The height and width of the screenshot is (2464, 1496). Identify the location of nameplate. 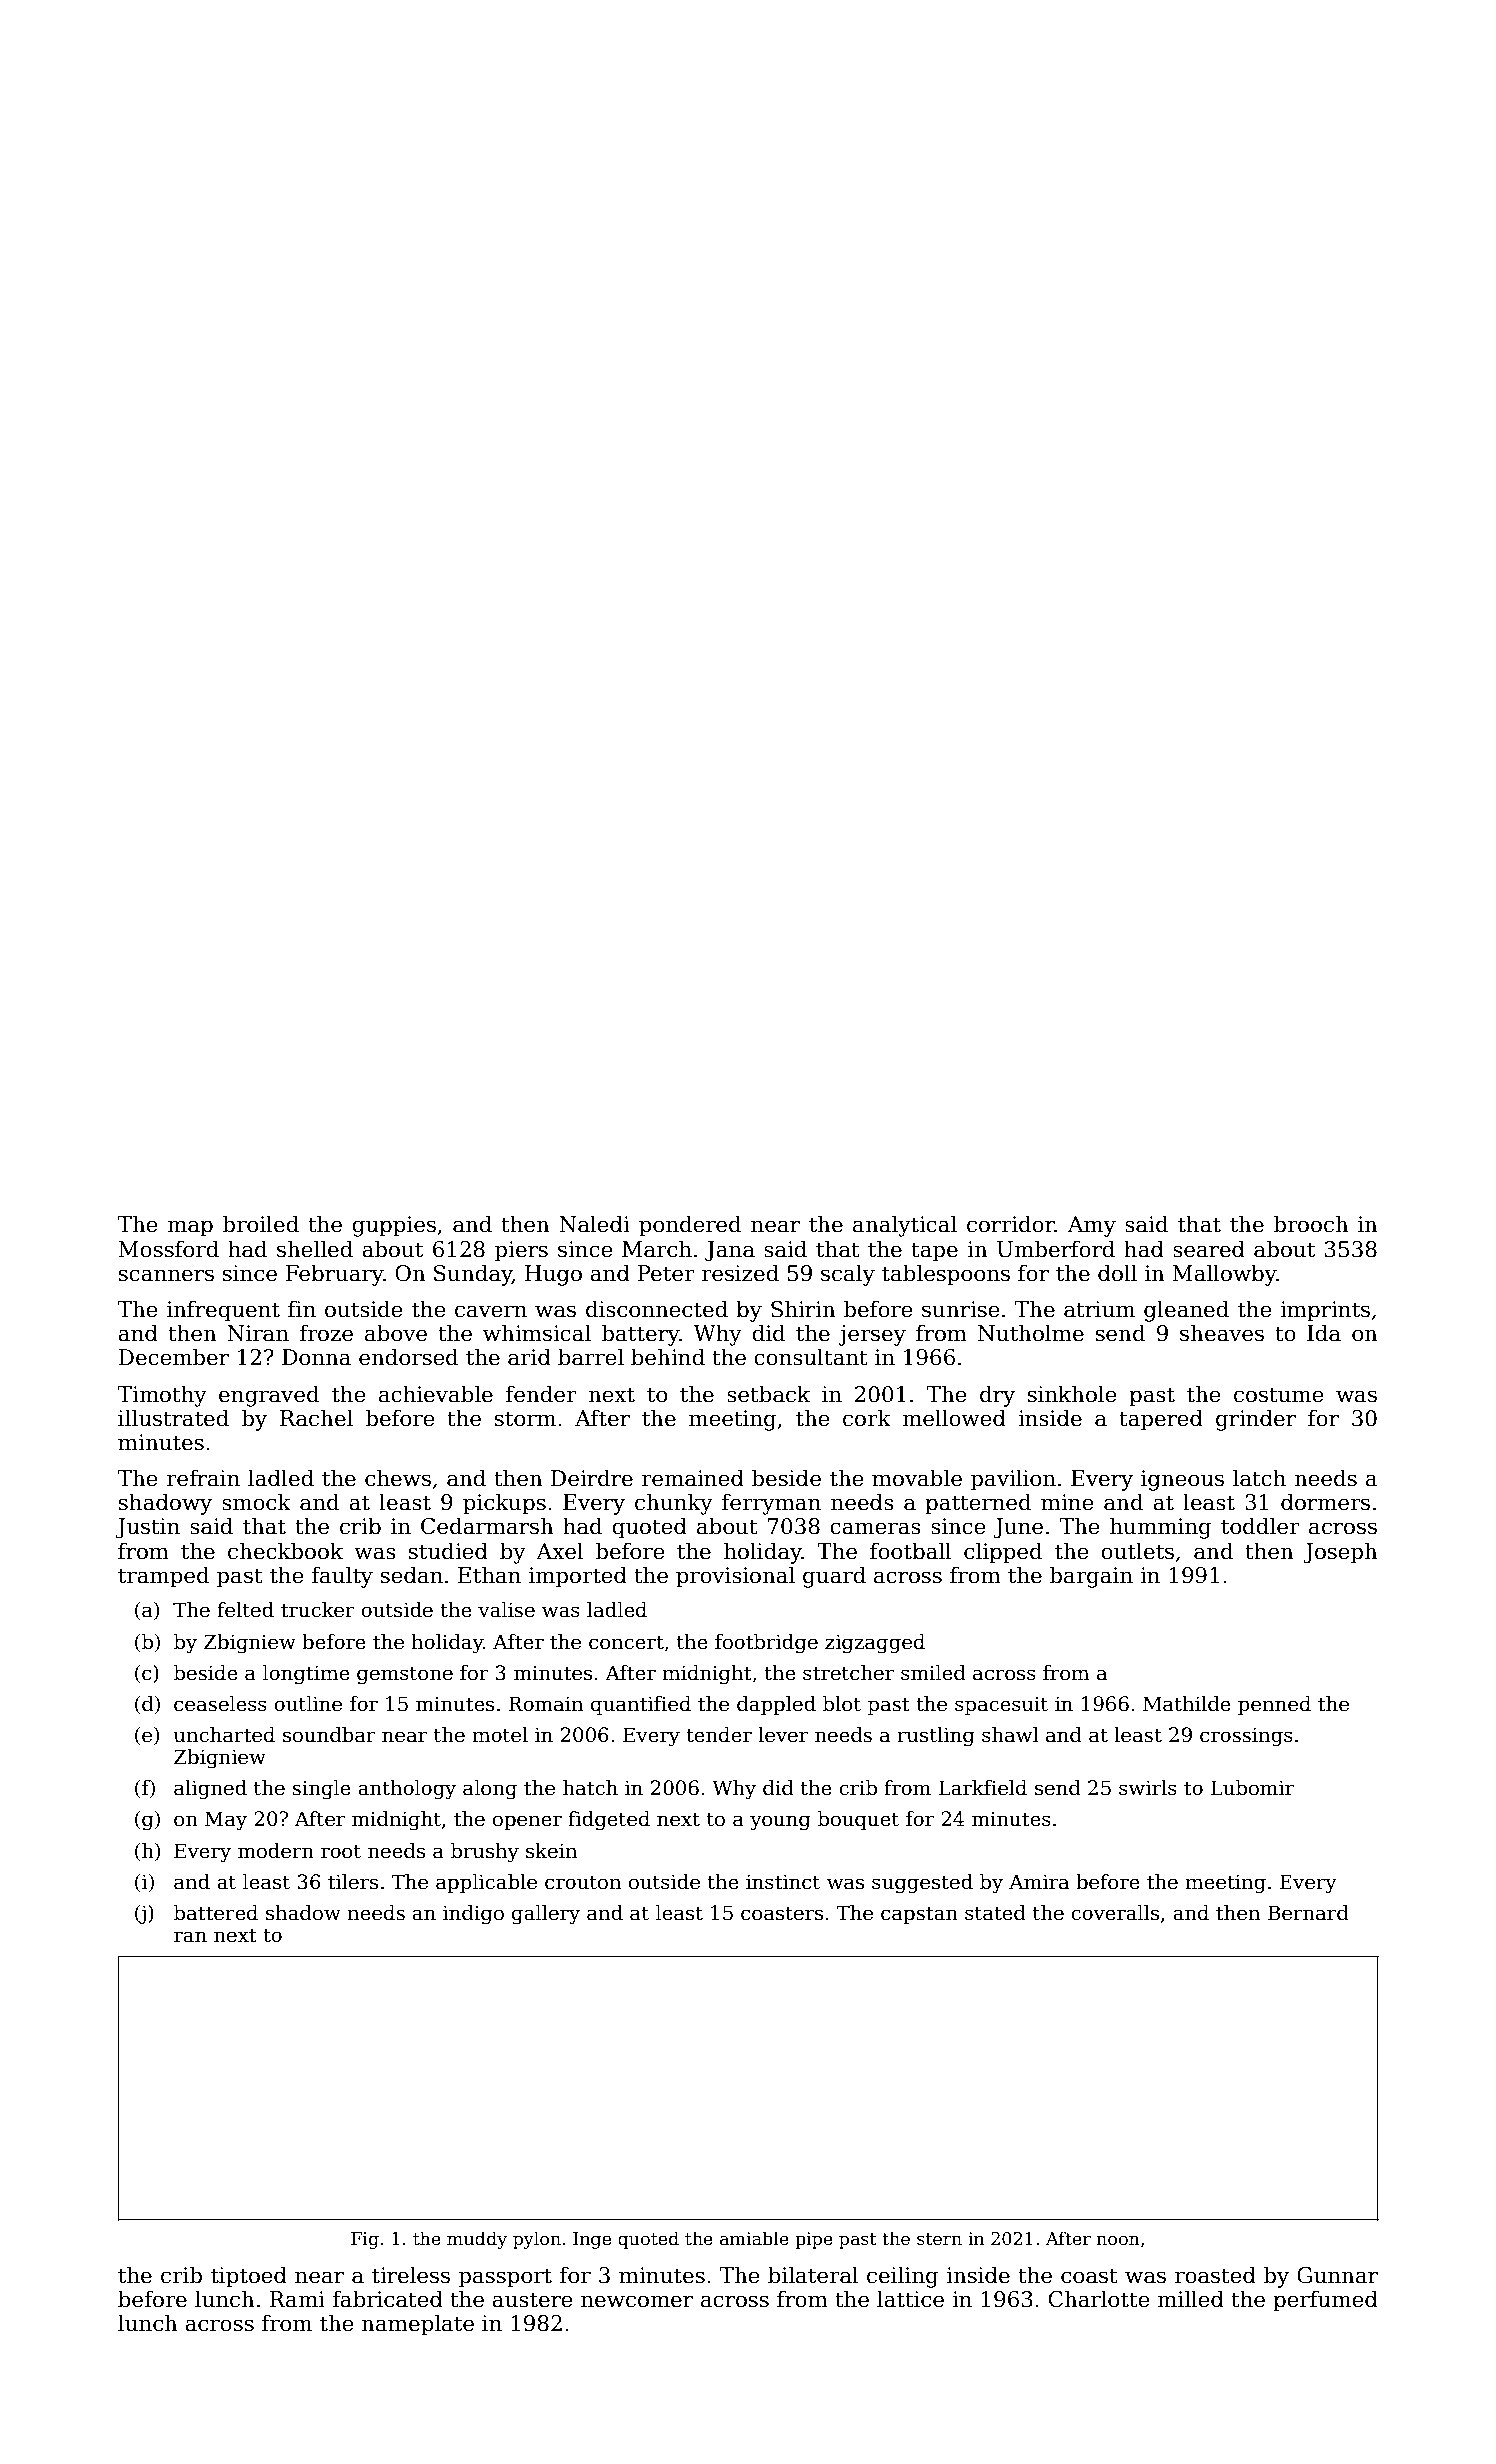
(417, 2325).
